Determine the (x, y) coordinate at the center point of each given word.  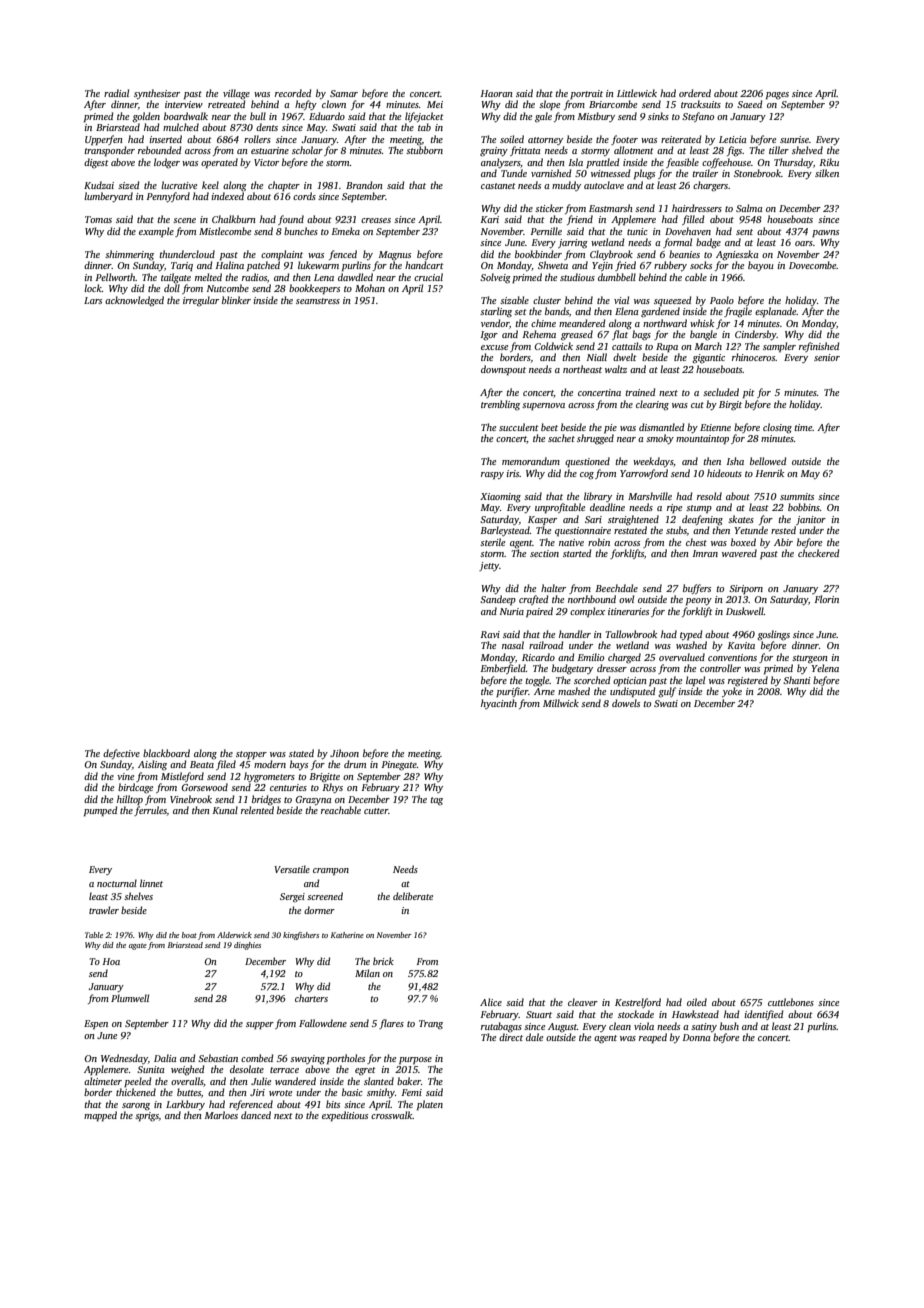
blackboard (166, 753)
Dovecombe (813, 265)
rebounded (160, 150)
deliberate (413, 896)
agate (138, 946)
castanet (498, 186)
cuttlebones (791, 1002)
